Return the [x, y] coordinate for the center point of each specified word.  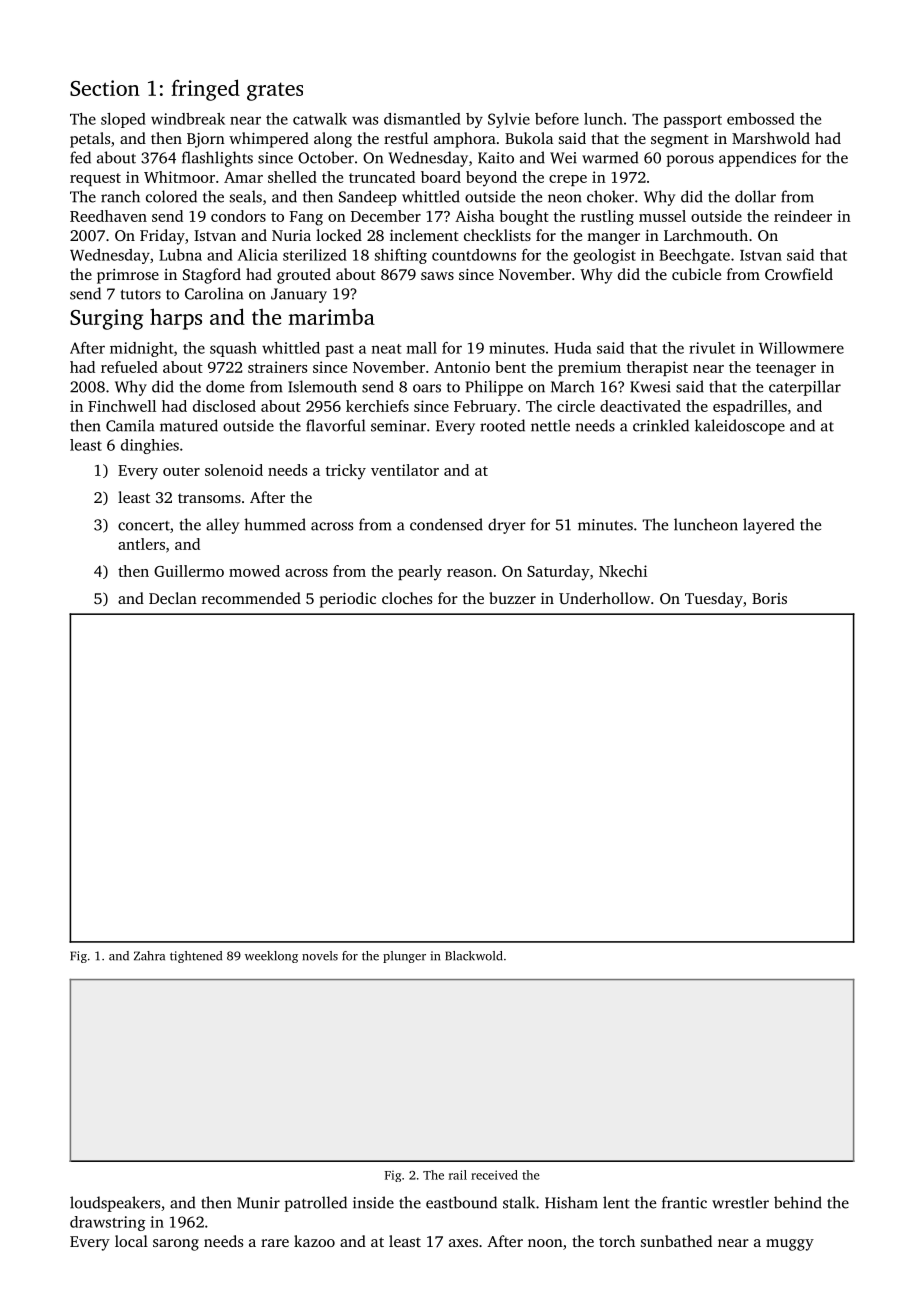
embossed [761, 119]
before [557, 119]
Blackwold [474, 956]
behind [798, 1202]
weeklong [271, 957]
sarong [176, 1245]
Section [105, 88]
